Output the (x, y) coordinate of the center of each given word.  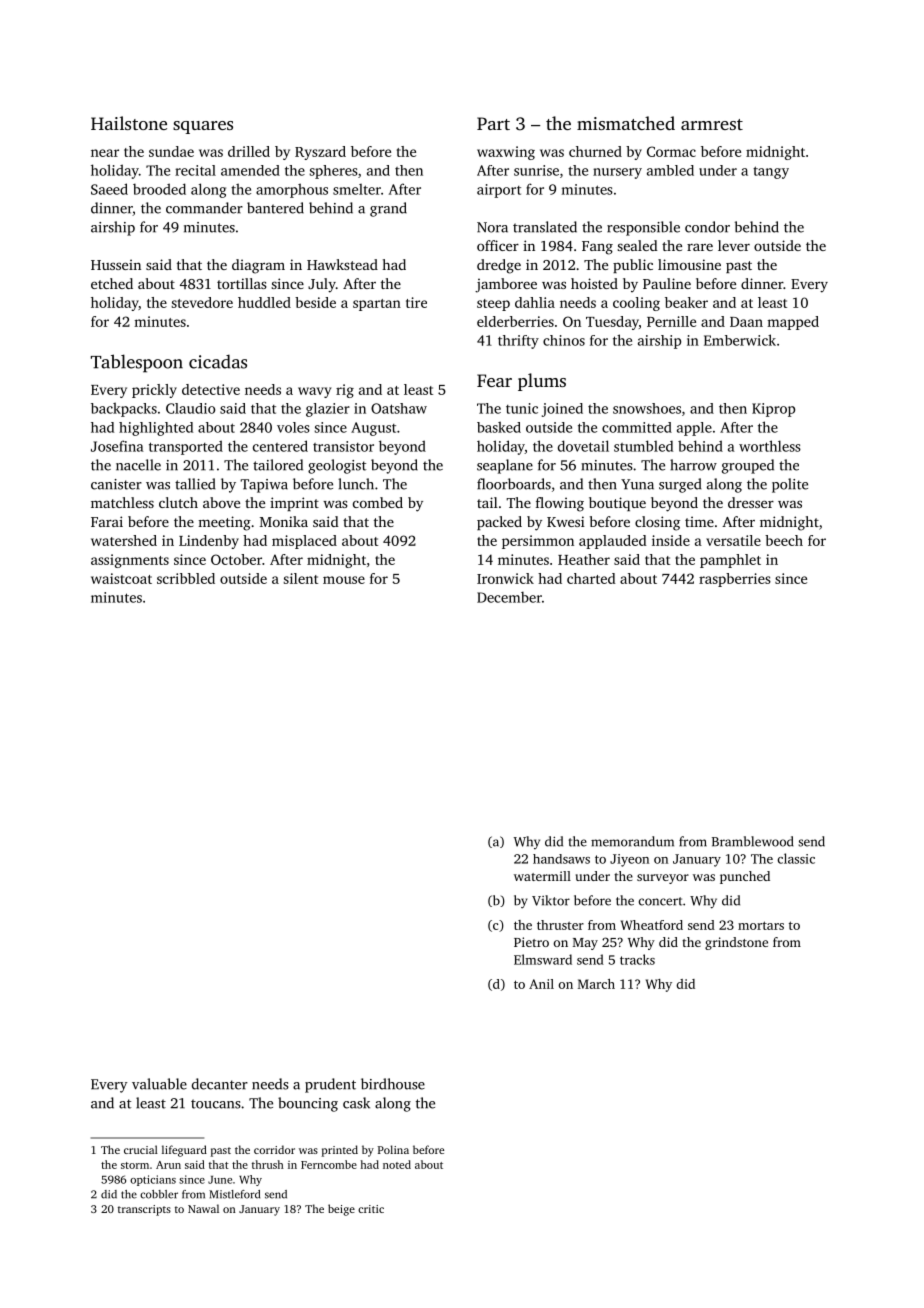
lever (734, 245)
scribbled (186, 578)
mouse (344, 580)
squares (203, 127)
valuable (159, 1084)
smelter (357, 189)
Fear (494, 380)
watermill (542, 876)
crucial (141, 1149)
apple (694, 429)
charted (591, 578)
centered (280, 446)
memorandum (632, 841)
